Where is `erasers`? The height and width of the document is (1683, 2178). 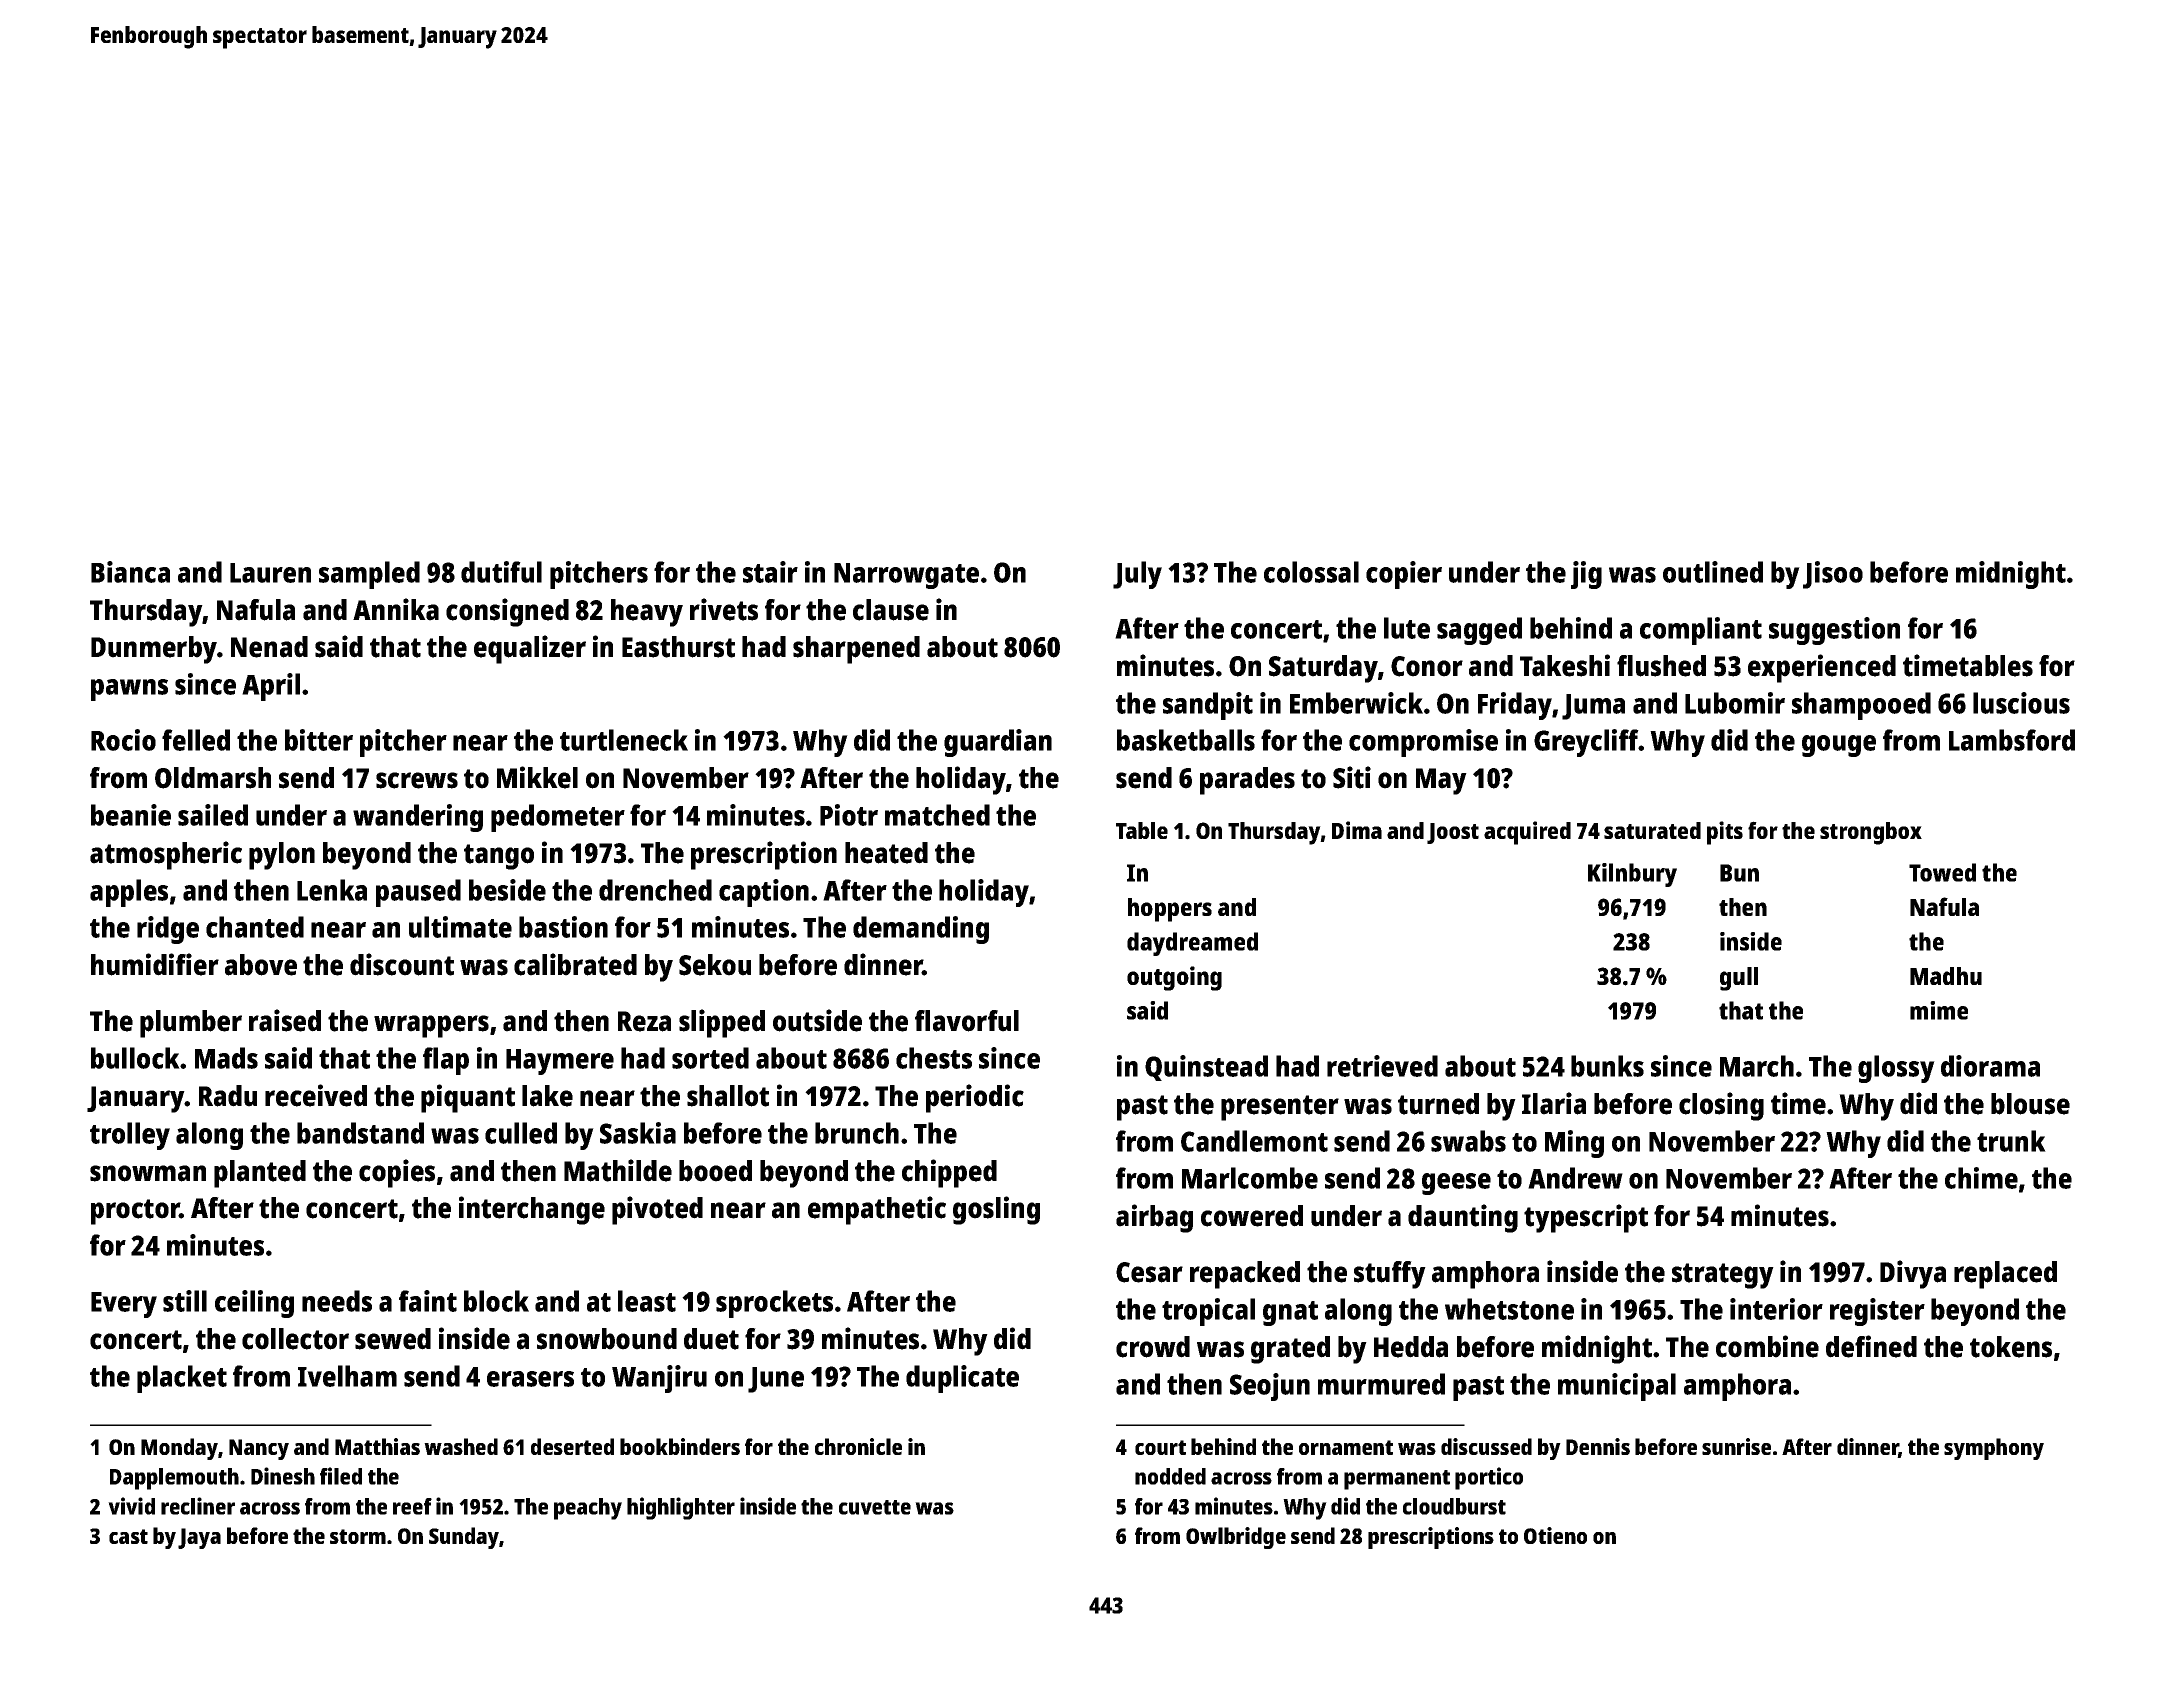 erasers is located at coordinates (530, 1379).
